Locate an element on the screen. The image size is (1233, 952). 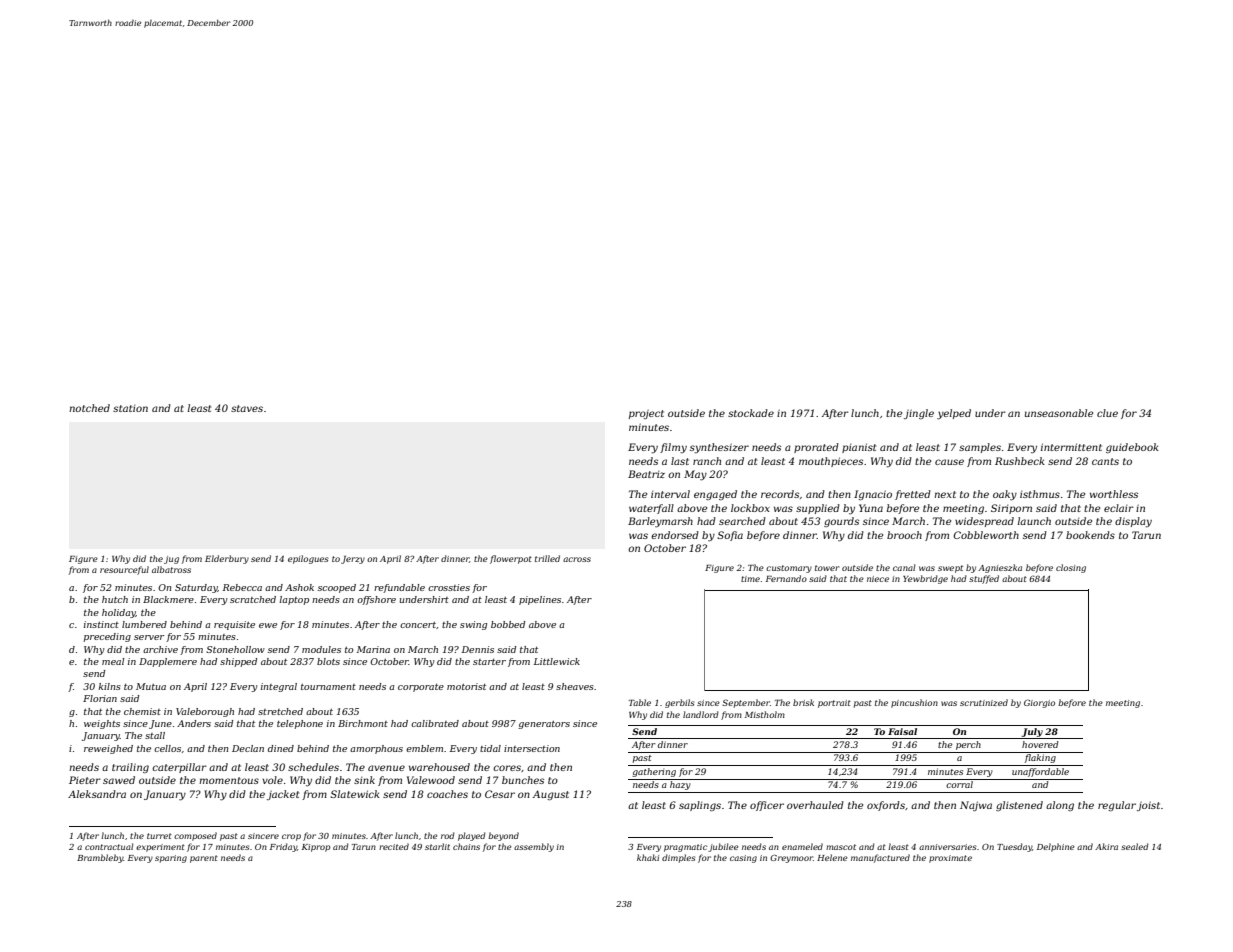
staves is located at coordinates (247, 408).
